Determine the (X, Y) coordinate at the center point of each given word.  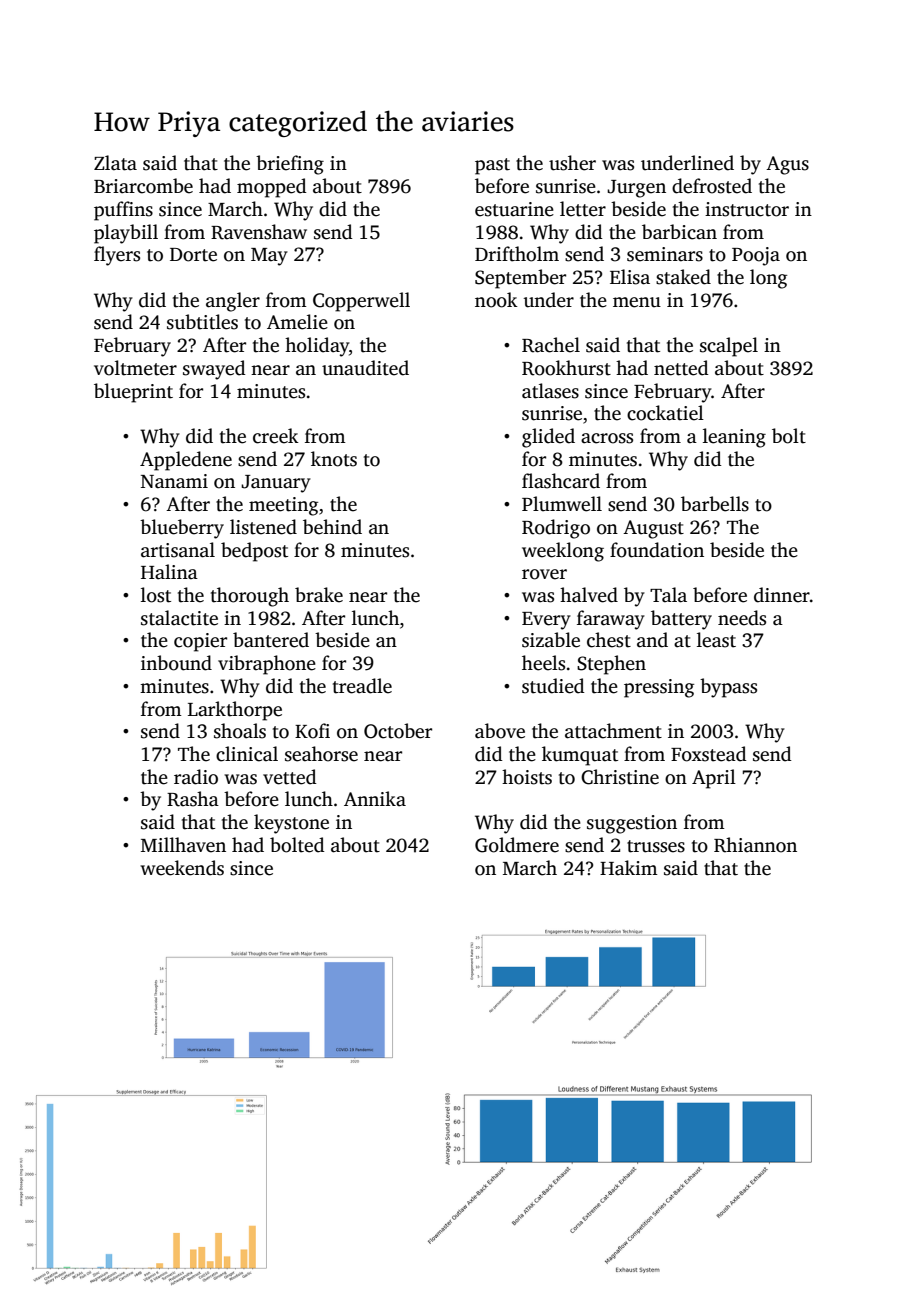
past (492, 166)
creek (276, 436)
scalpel (729, 347)
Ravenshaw (259, 232)
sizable (551, 640)
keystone (291, 824)
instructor (747, 209)
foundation (657, 550)
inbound (176, 663)
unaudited (365, 368)
